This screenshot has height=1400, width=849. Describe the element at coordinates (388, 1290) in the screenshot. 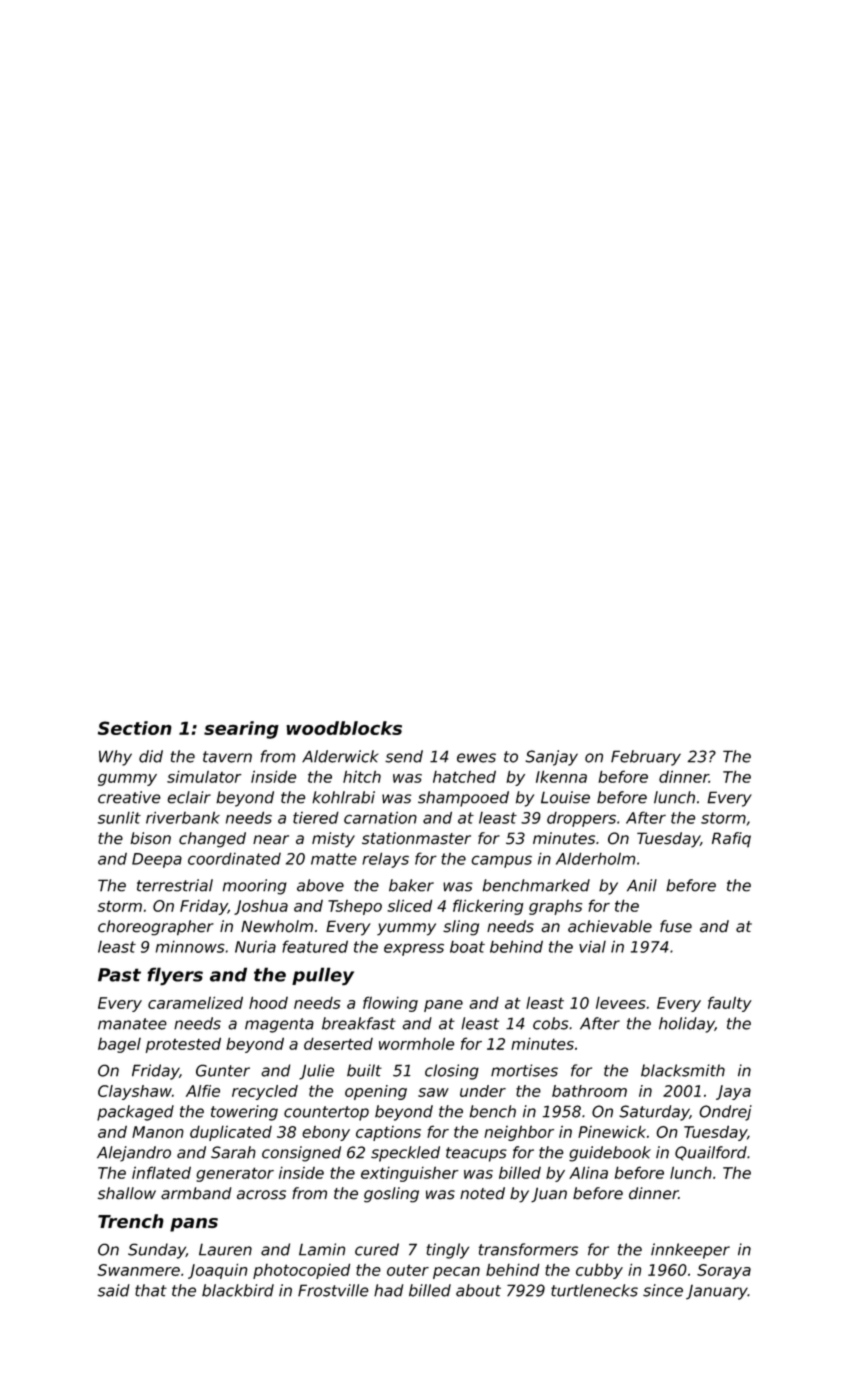

I see `had` at that location.
